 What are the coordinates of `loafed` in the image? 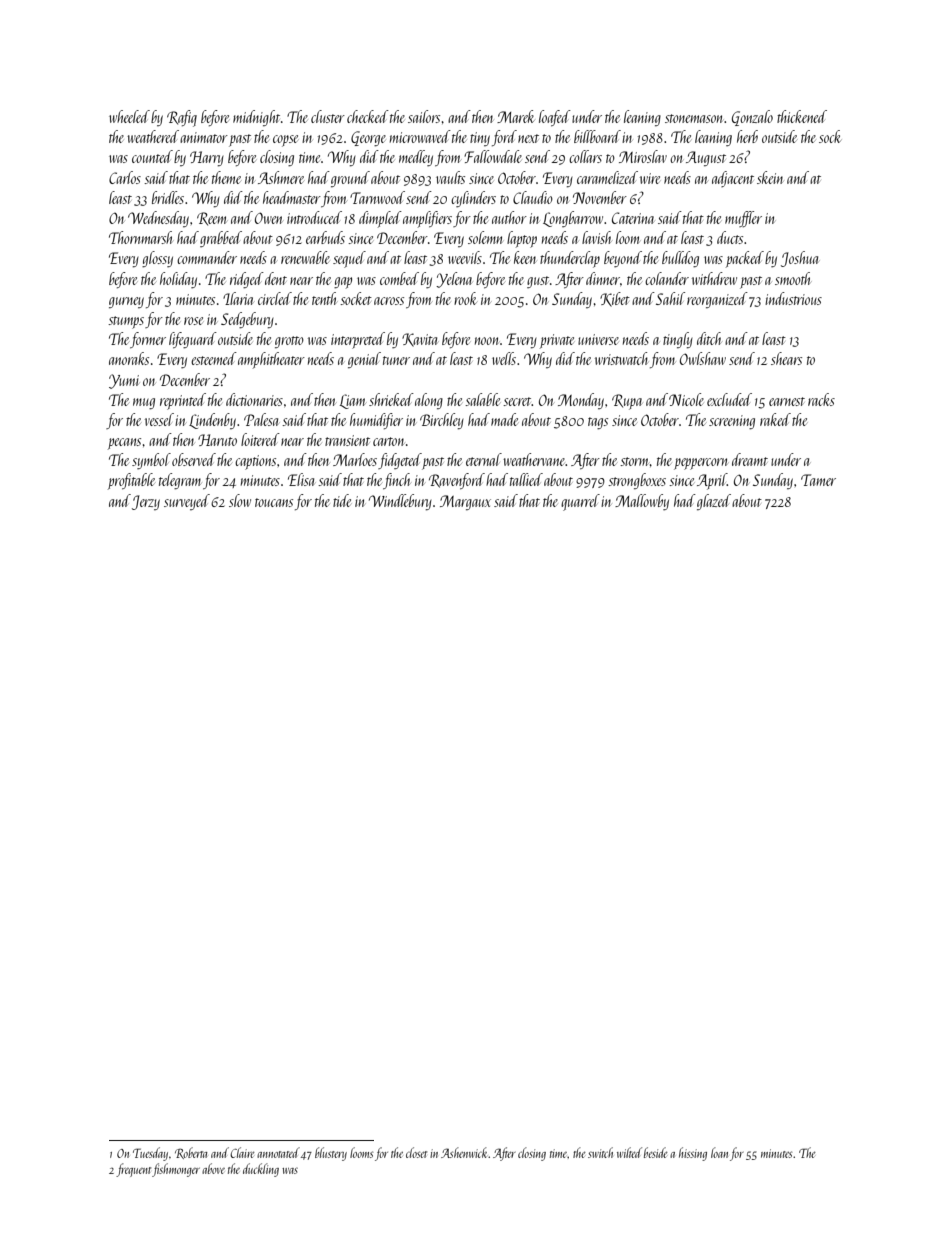 It's located at (555, 118).
